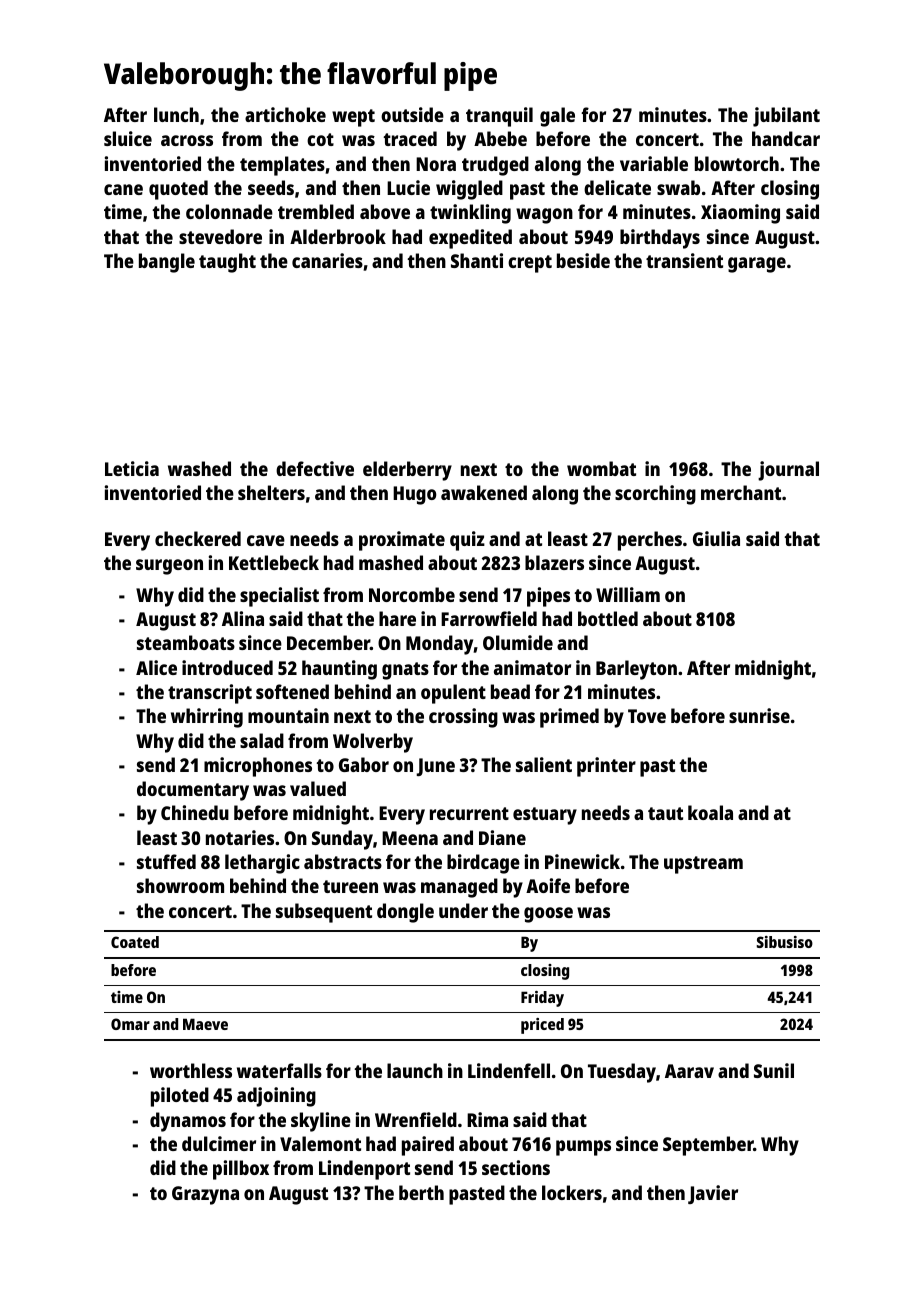  I want to click on sunrise, so click(759, 715).
